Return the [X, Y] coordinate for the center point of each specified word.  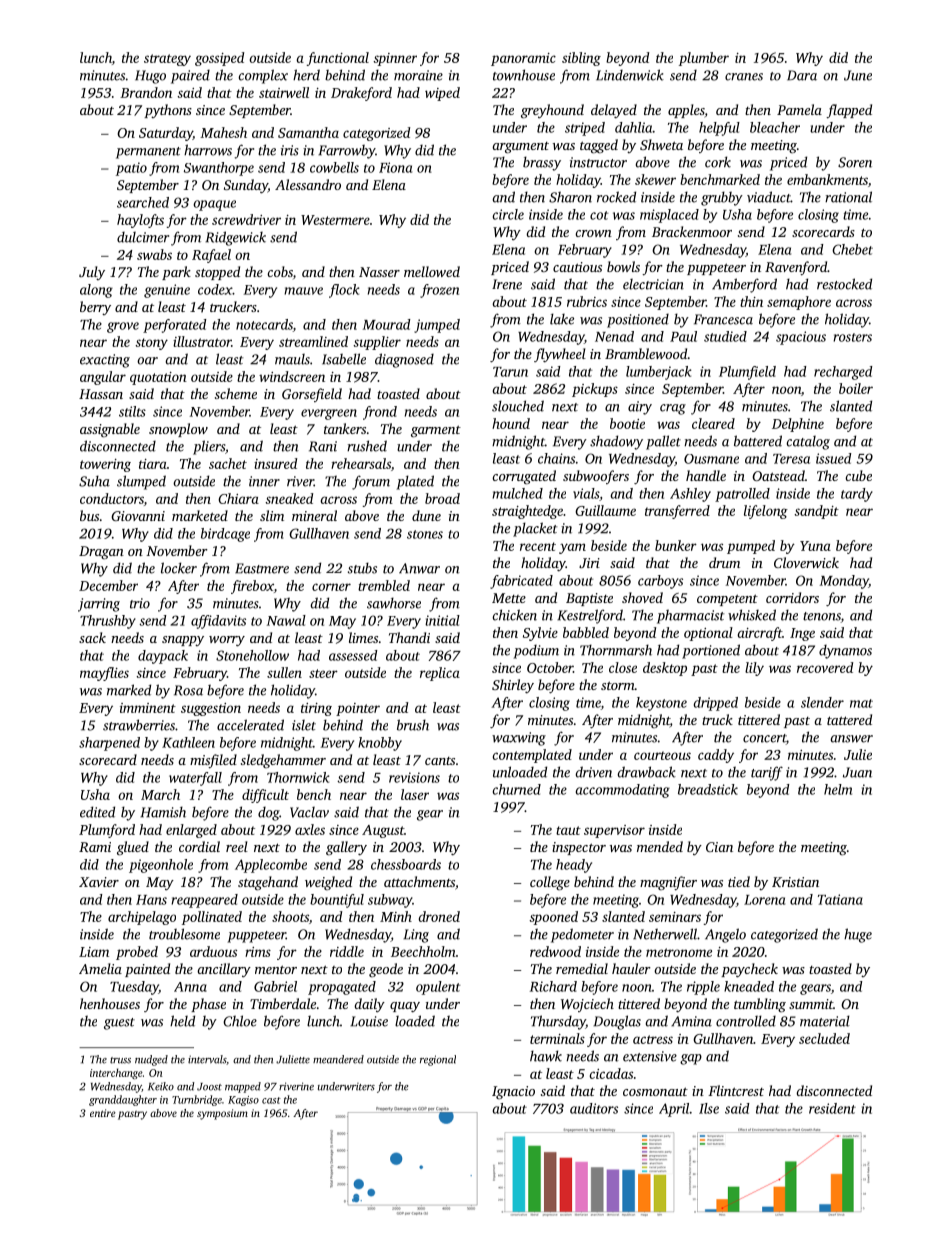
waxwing [519, 739]
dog [269, 813]
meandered [338, 1059]
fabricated [521, 582]
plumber [704, 59]
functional [338, 59]
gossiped [219, 59]
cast [271, 1100]
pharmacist [690, 616]
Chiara [238, 498]
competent [727, 600]
